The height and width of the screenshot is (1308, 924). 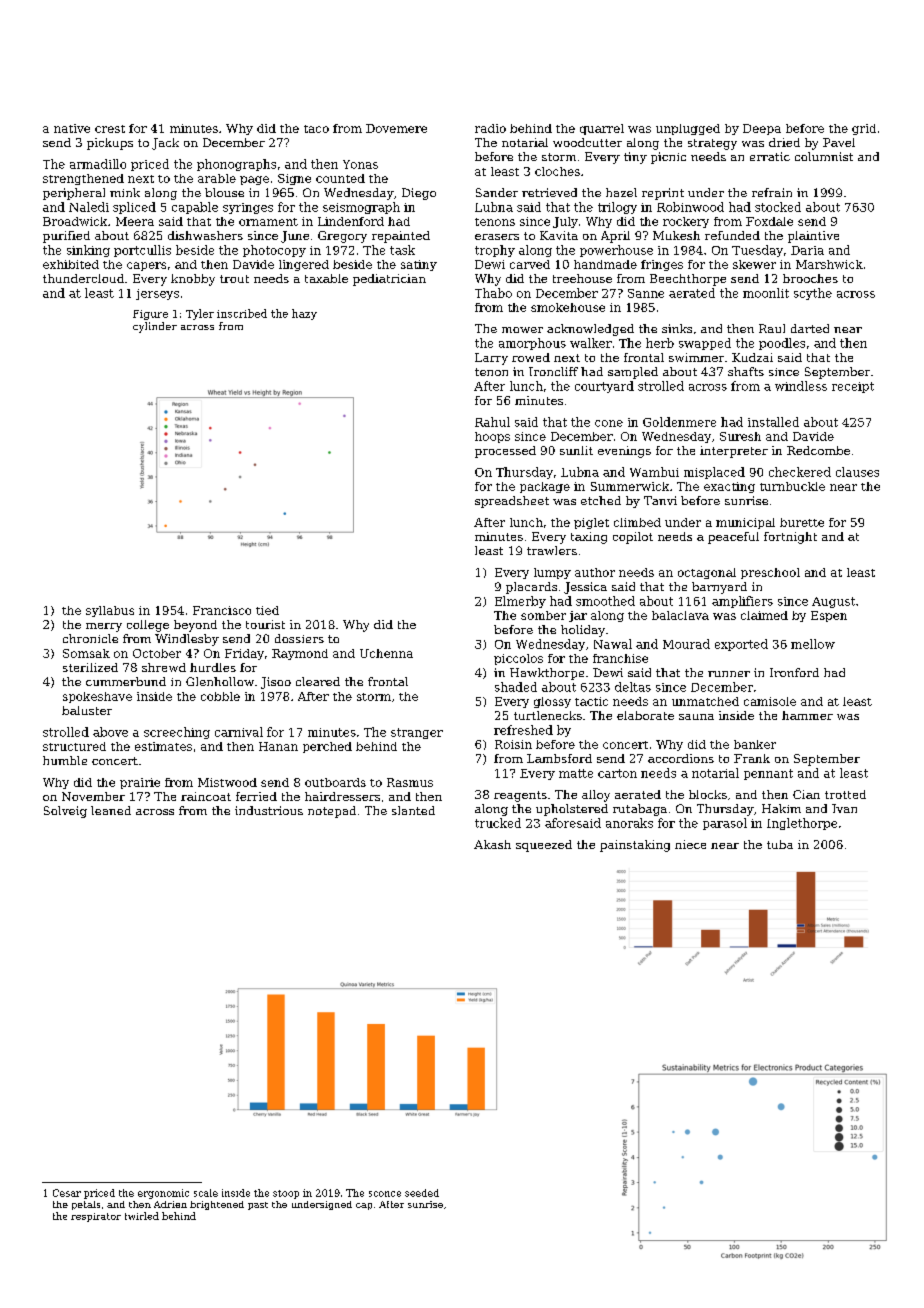 What do you see at coordinates (206, 1193) in the screenshot?
I see `scale` at bounding box center [206, 1193].
